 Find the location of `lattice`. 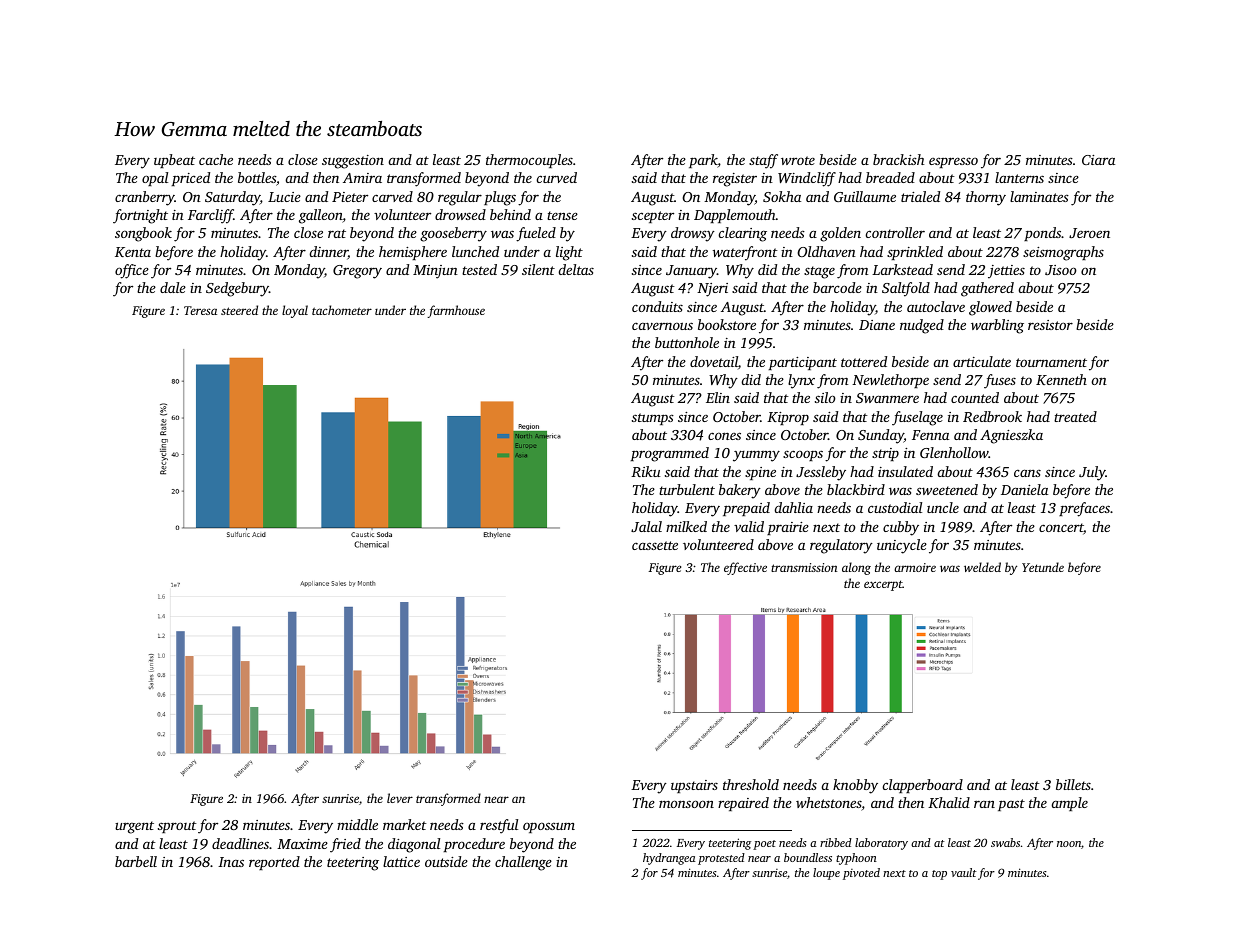

lattice is located at coordinates (401, 861).
